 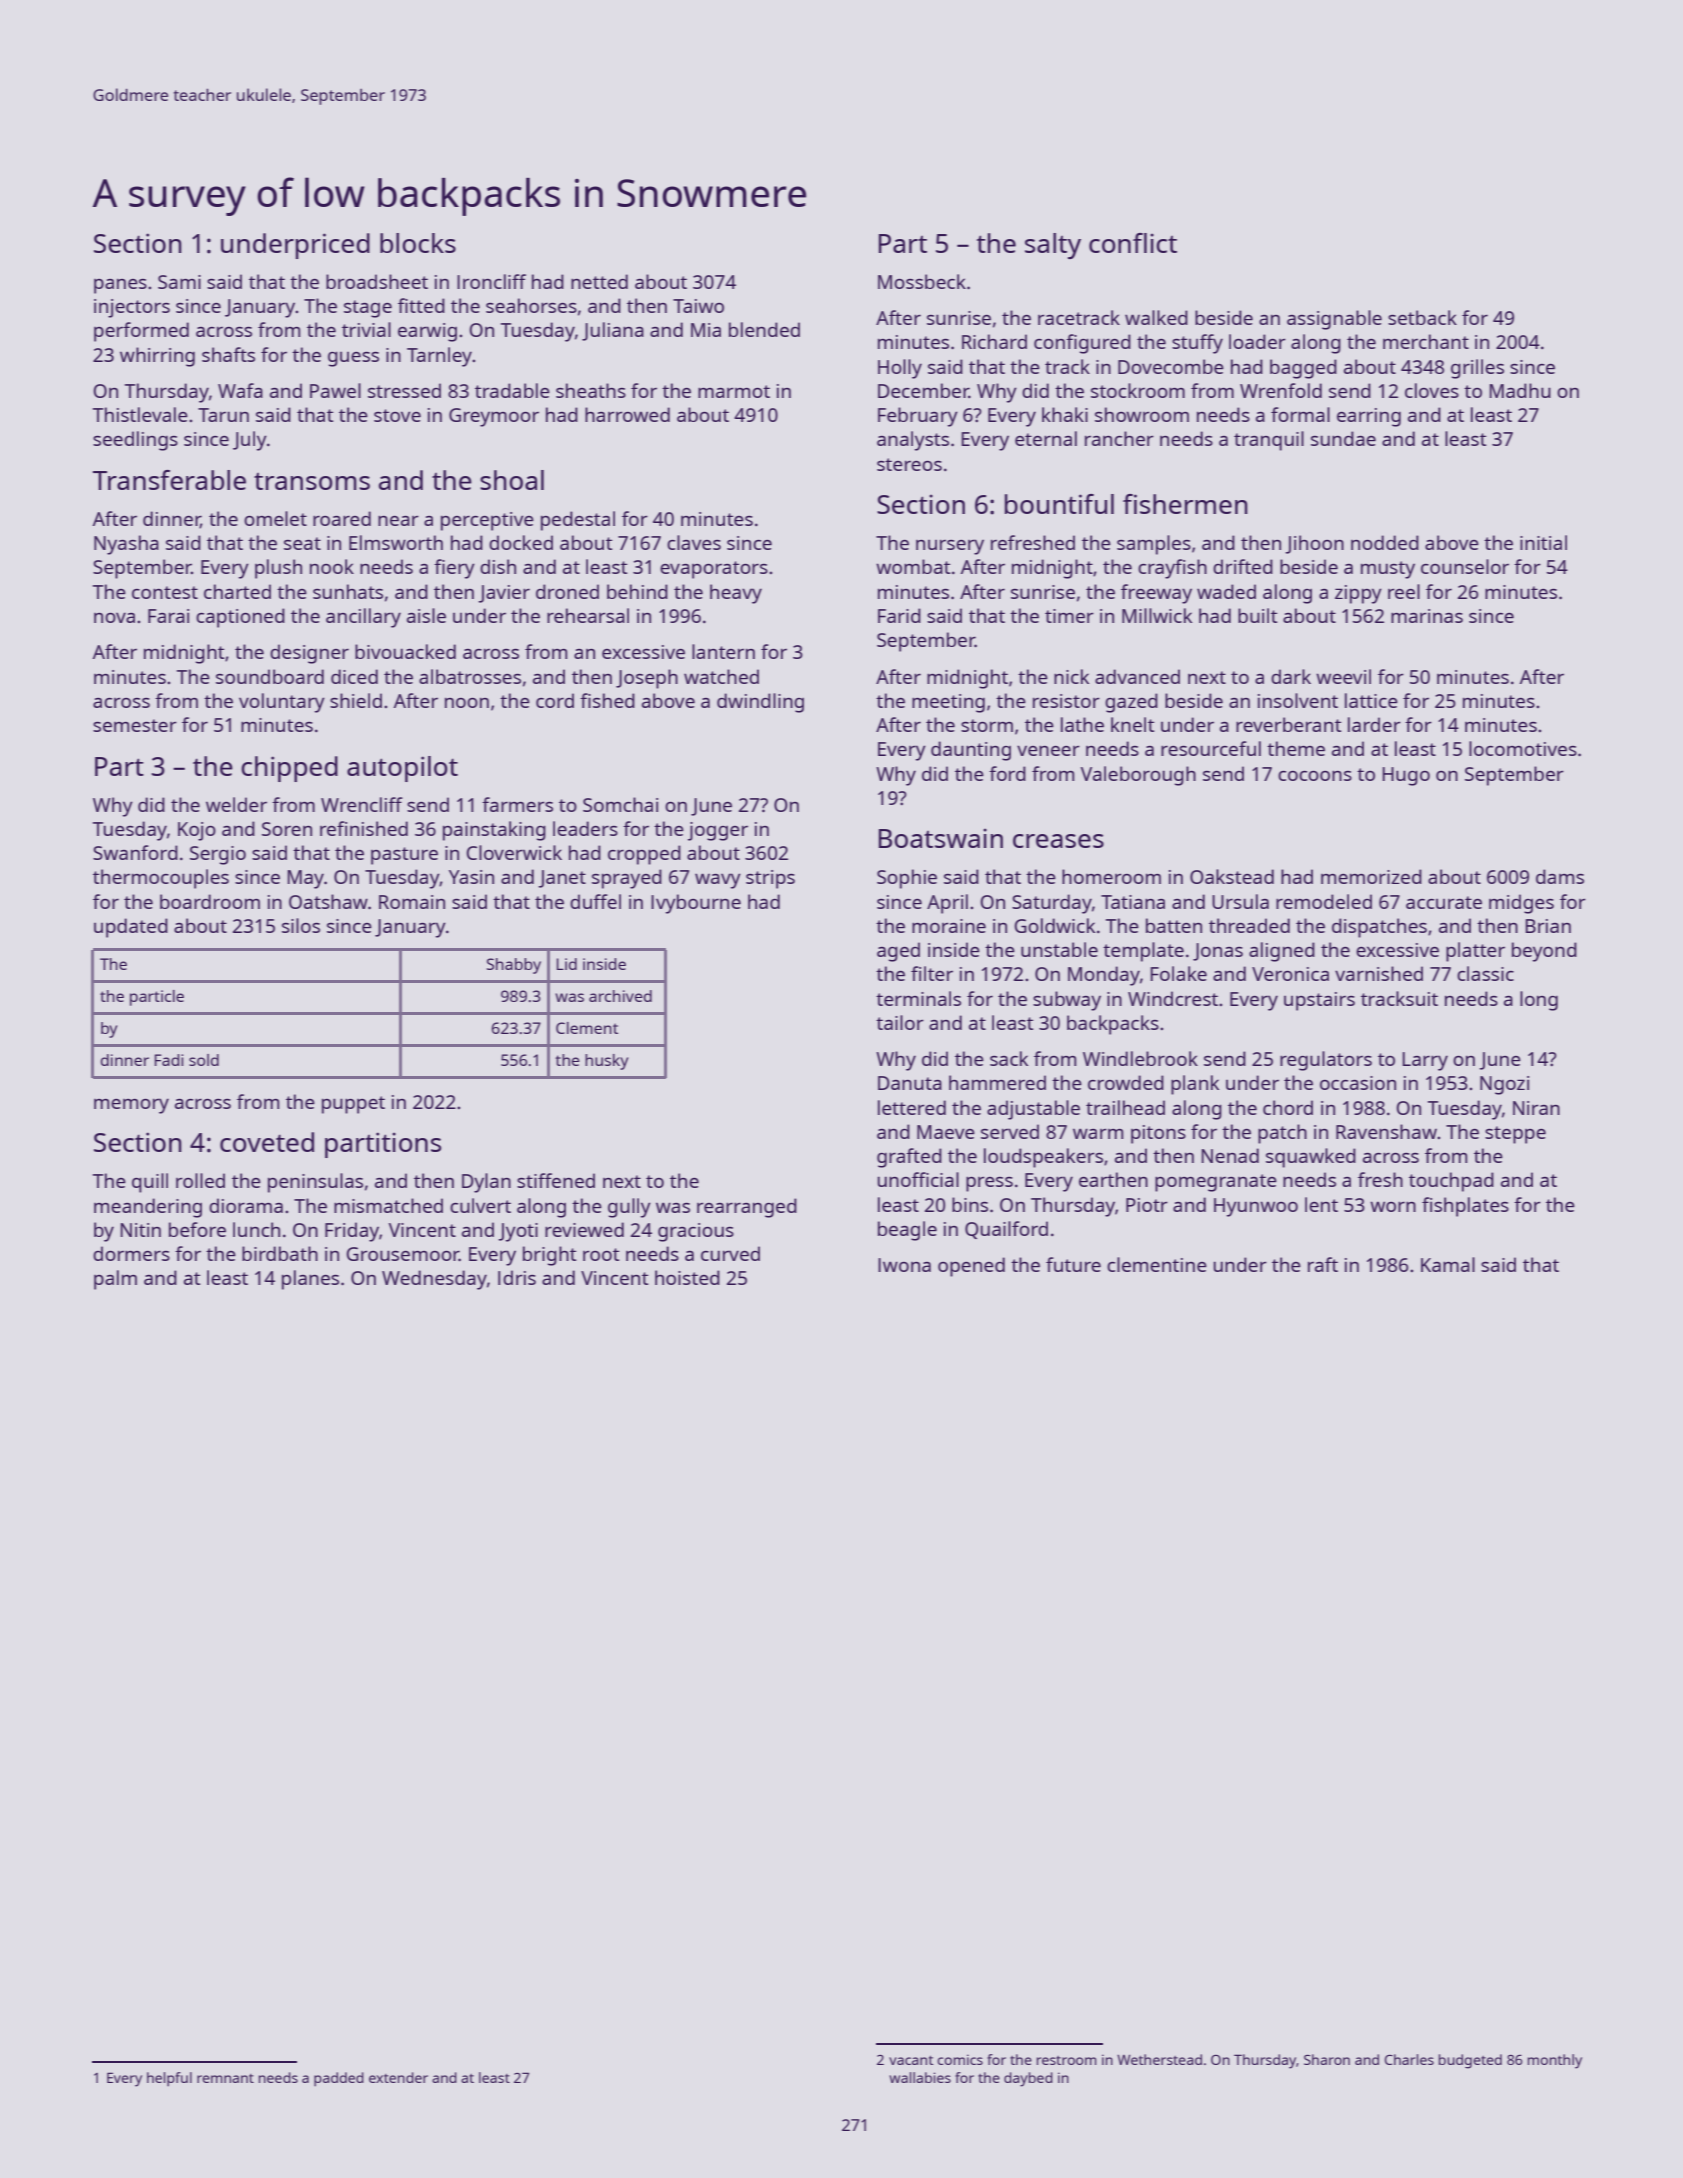 I want to click on planes, so click(x=310, y=1280).
